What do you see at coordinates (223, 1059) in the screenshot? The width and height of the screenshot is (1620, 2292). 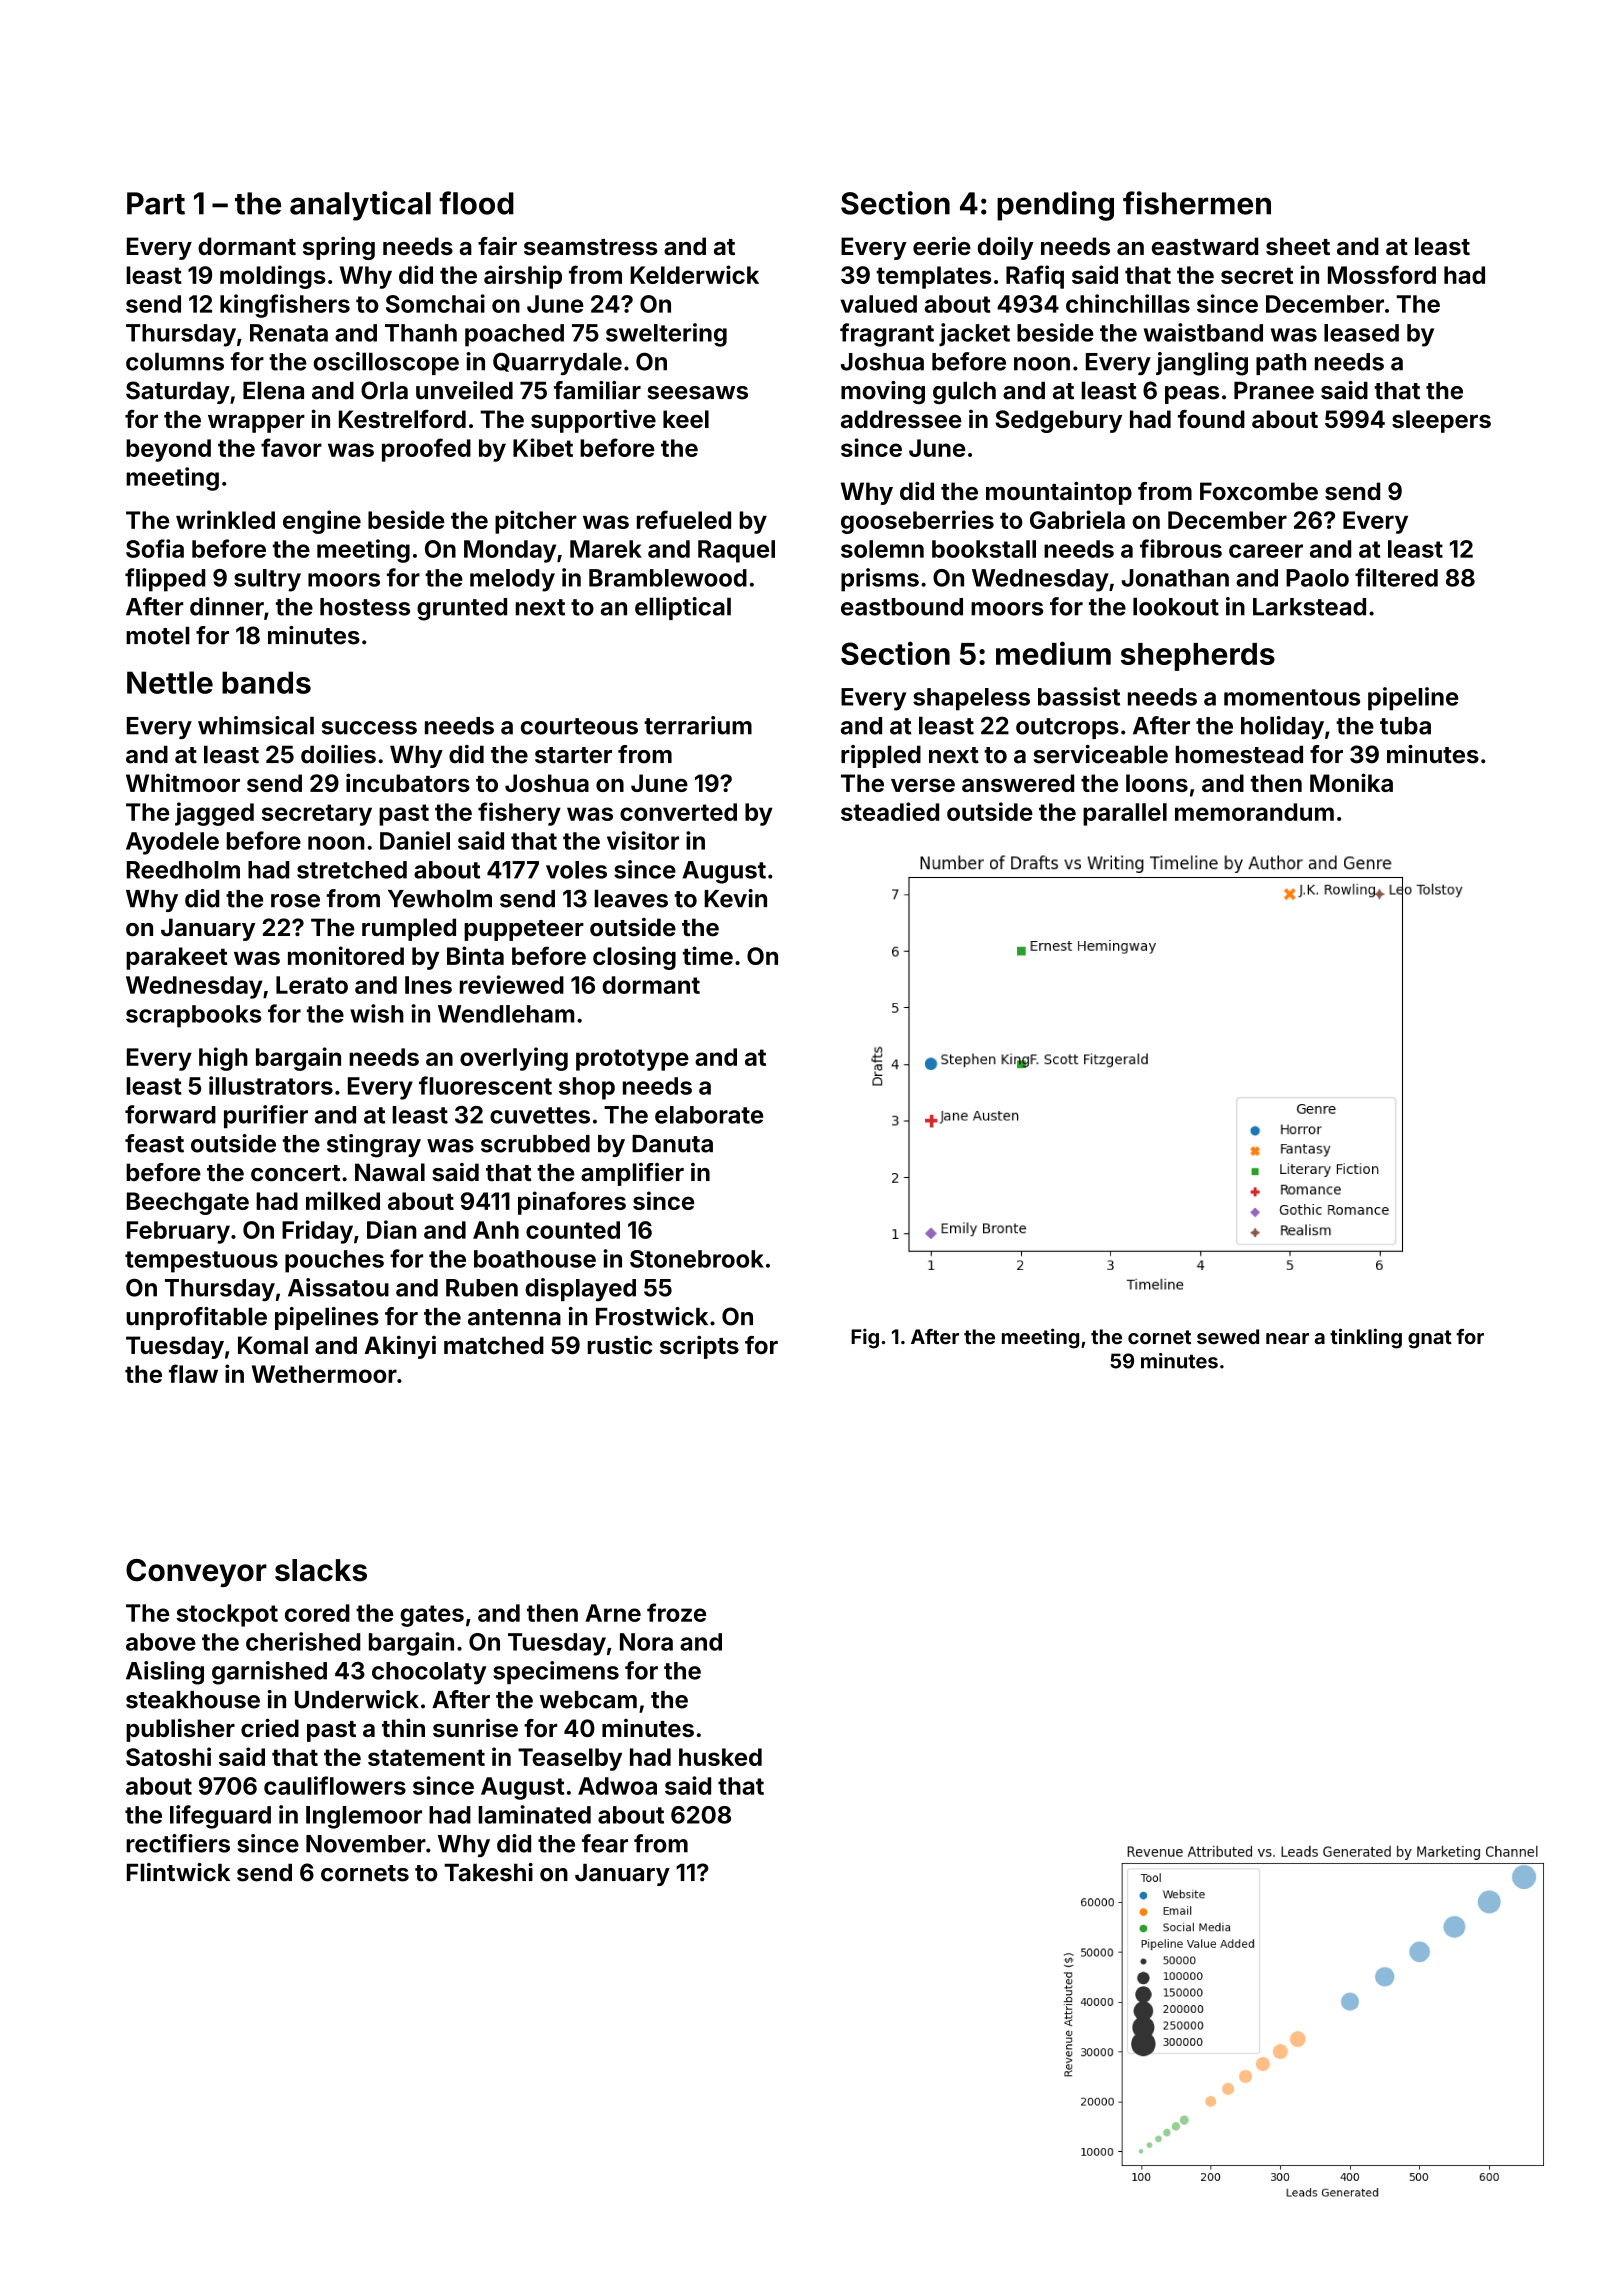 I see `high` at bounding box center [223, 1059].
